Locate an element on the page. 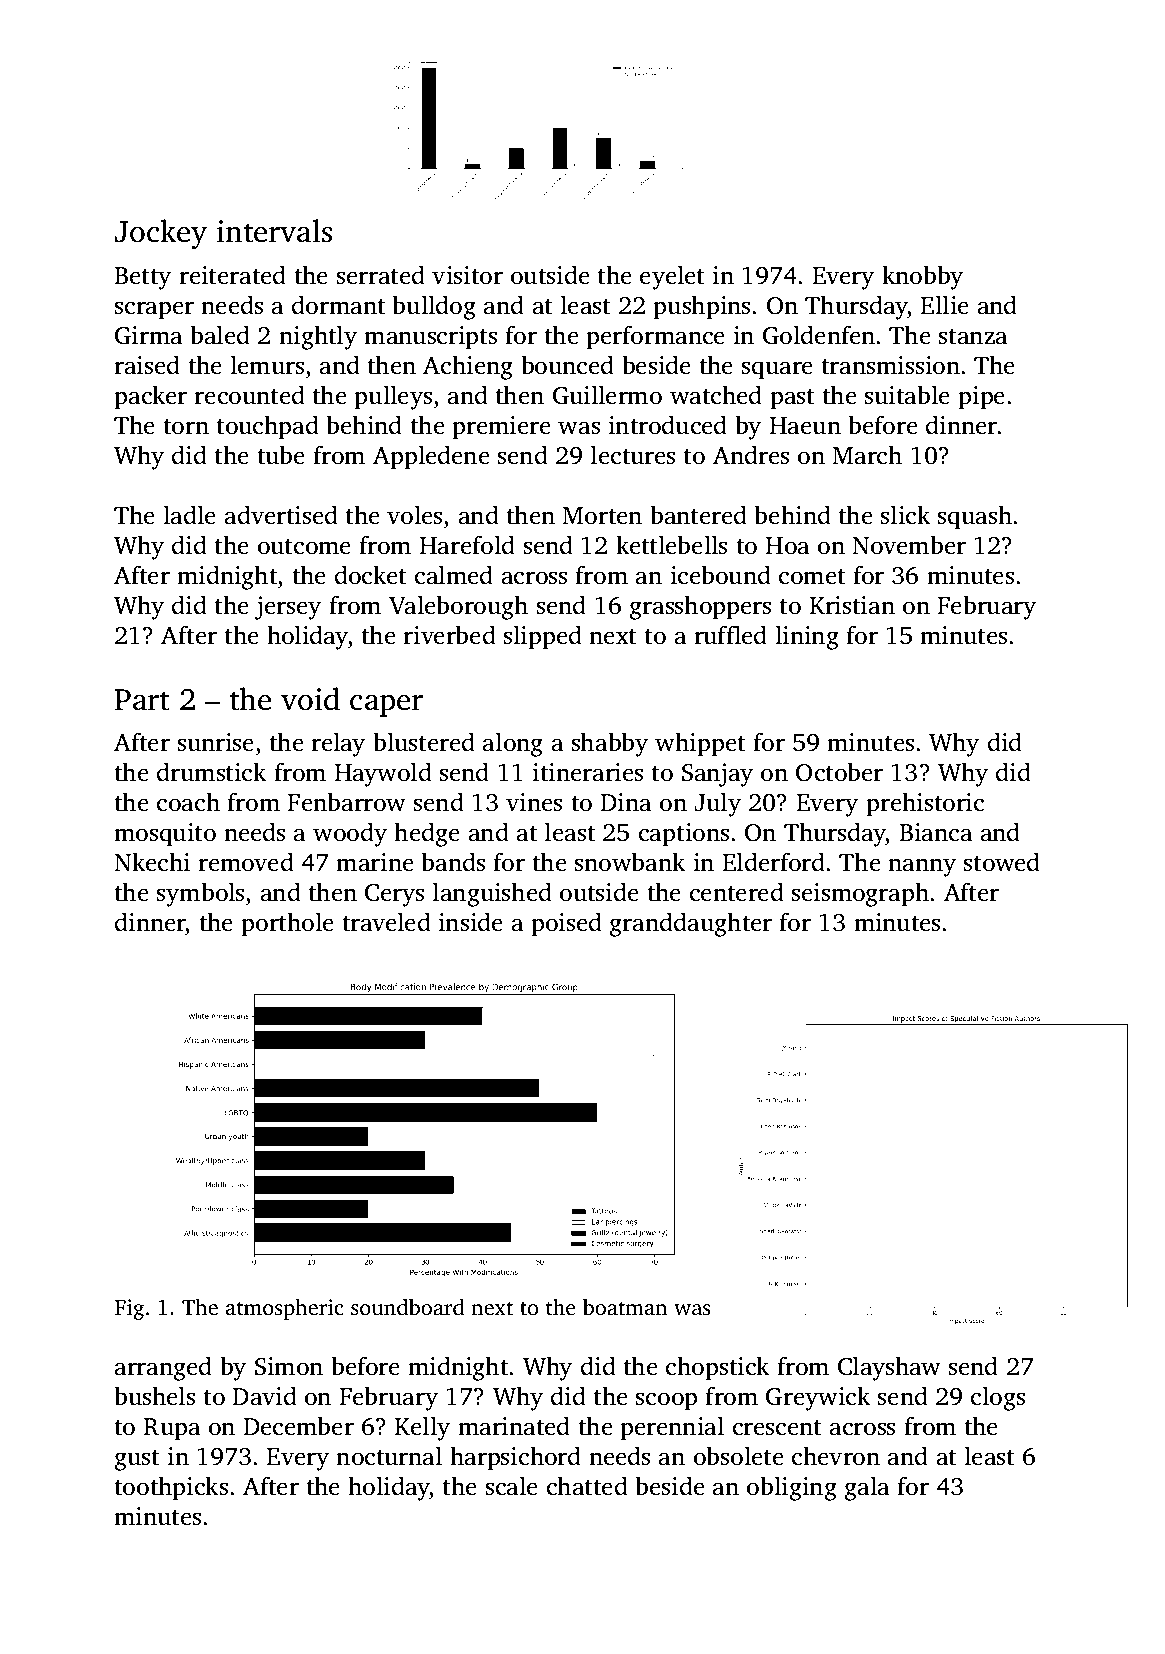 This document has height=1654, width=1165. soundboard is located at coordinates (408, 1307).
